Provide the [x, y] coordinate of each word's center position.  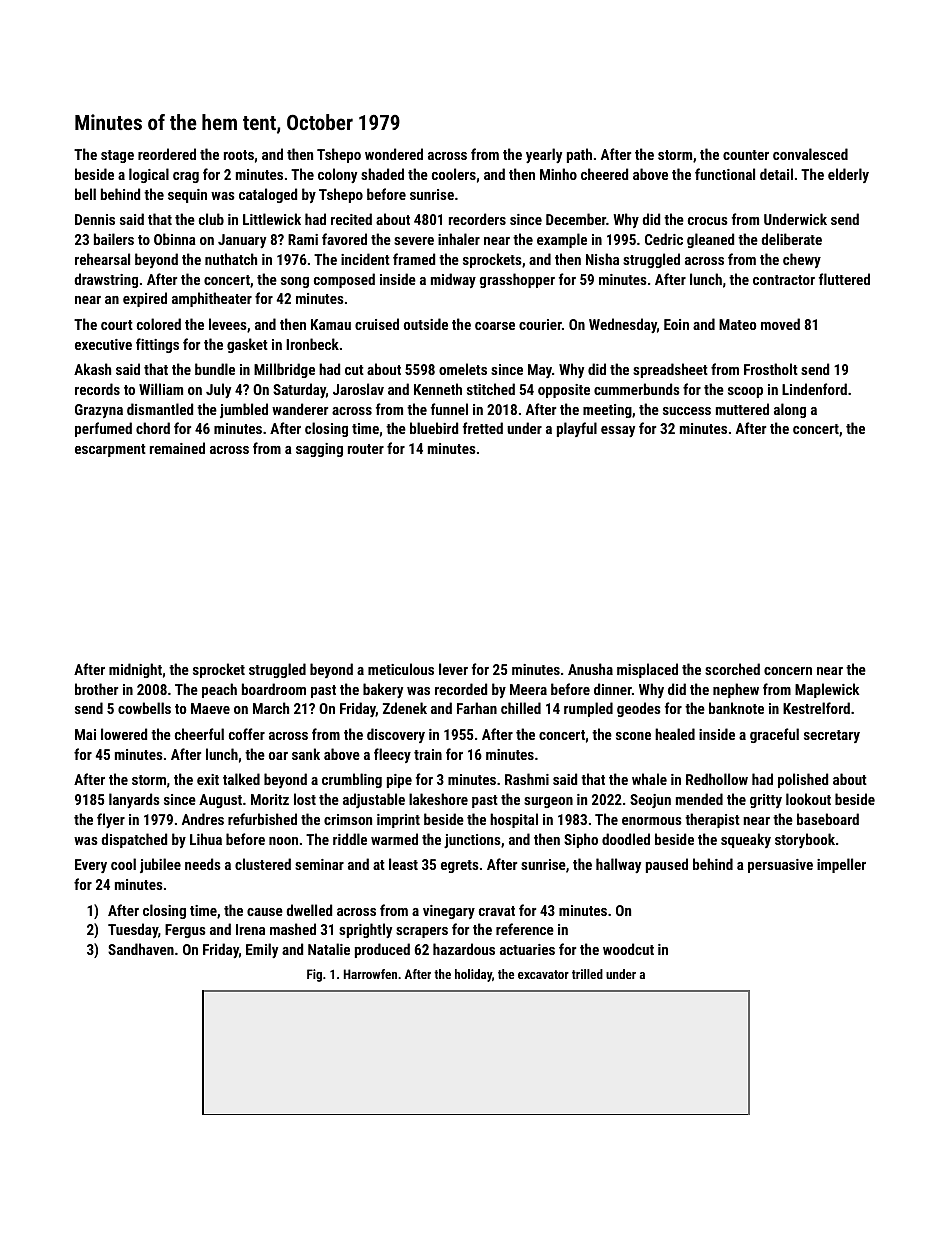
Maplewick [827, 690]
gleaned [710, 240]
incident [365, 259]
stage [117, 156]
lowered [124, 734]
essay [618, 431]
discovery [396, 735]
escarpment [110, 450]
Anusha [590, 669]
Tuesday [133, 930]
